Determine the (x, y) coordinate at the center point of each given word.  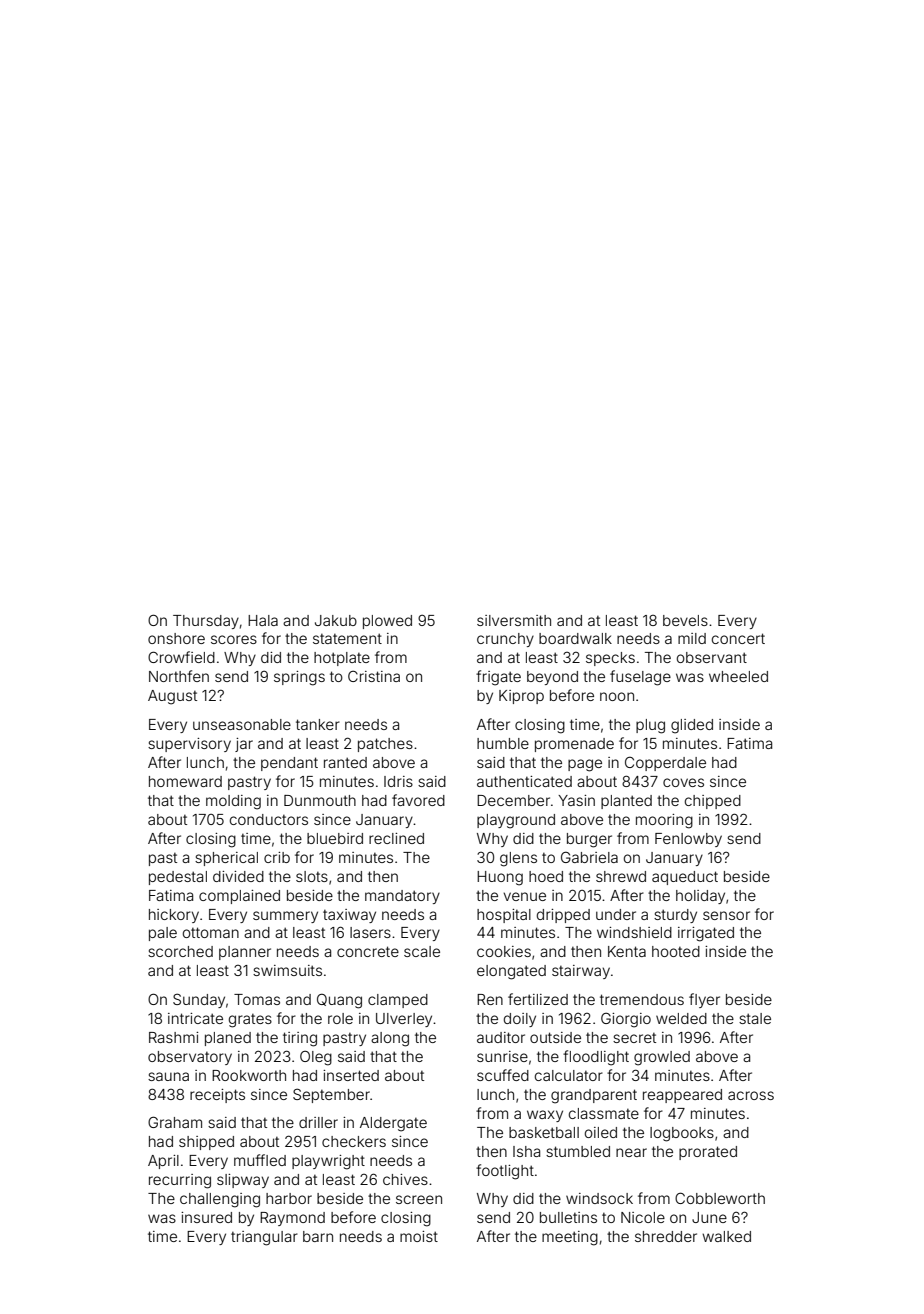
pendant (289, 764)
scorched (180, 951)
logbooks (682, 1134)
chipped (713, 802)
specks (610, 659)
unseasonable (242, 724)
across (751, 1095)
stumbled (578, 1151)
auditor (501, 1037)
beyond (552, 678)
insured (206, 1217)
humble (503, 743)
